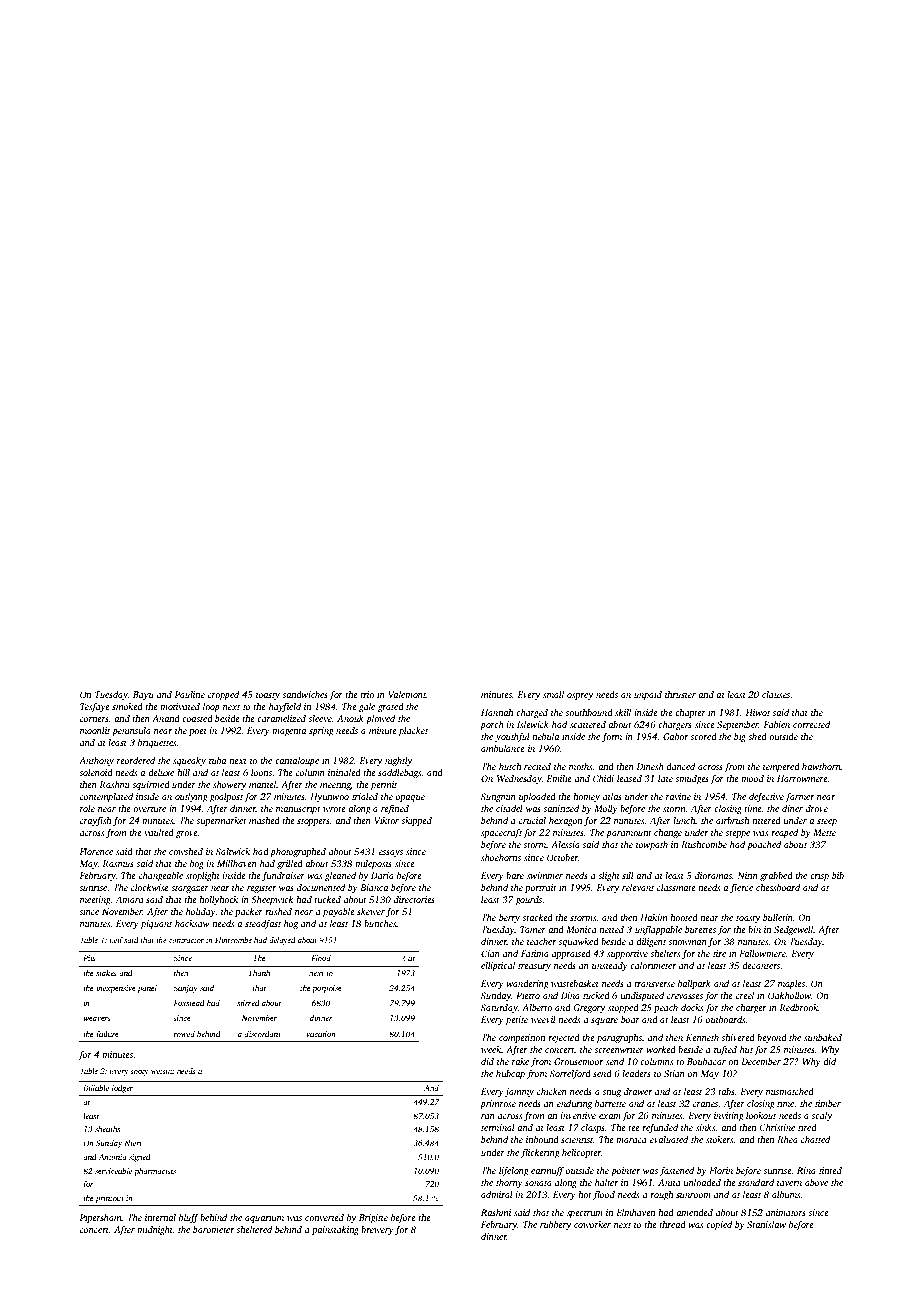 Image resolution: width=924 pixels, height=1308 pixels. Describe the element at coordinates (781, 767) in the image. I see `tempered` at that location.
